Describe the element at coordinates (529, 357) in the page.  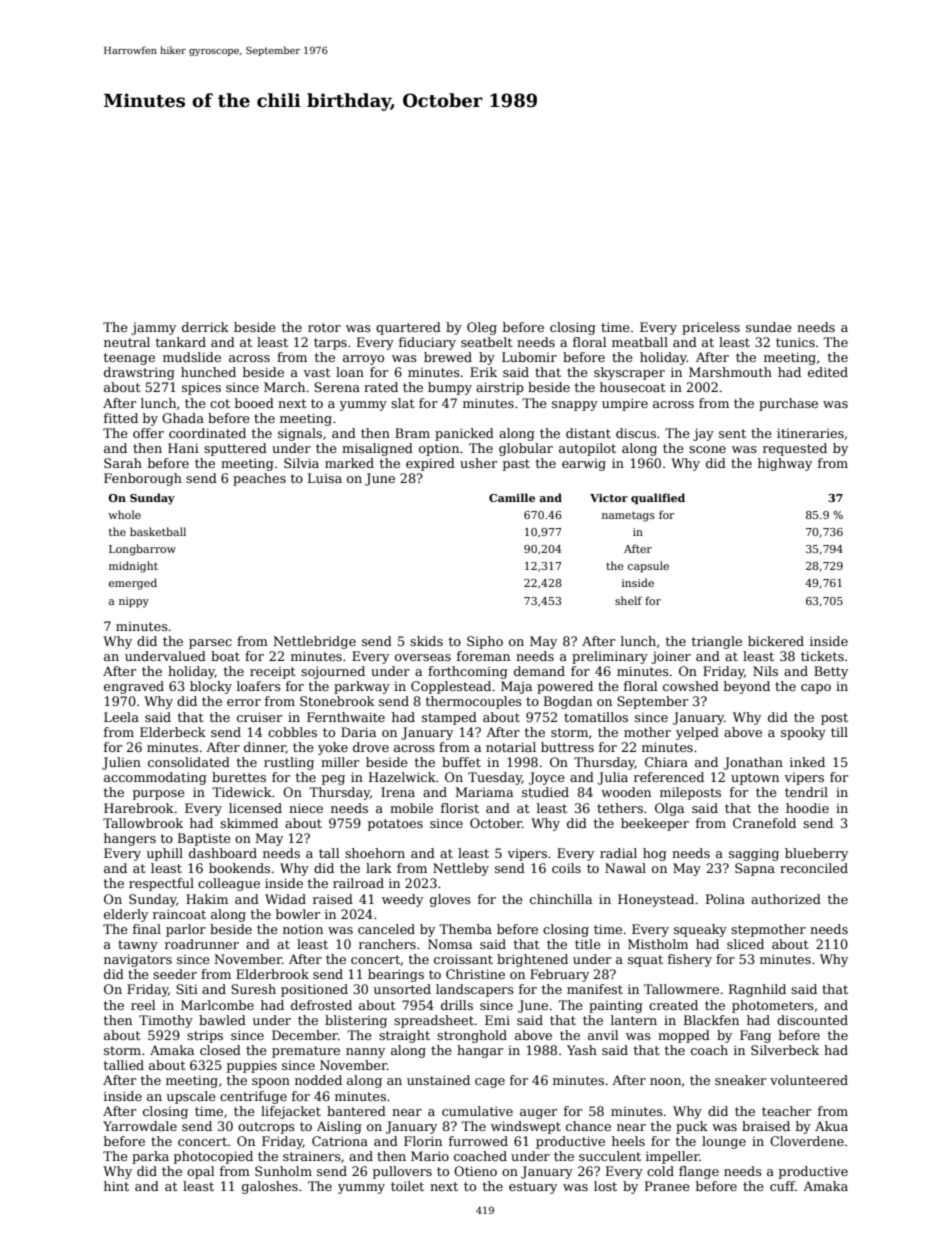
I see `Lubomir` at that location.
